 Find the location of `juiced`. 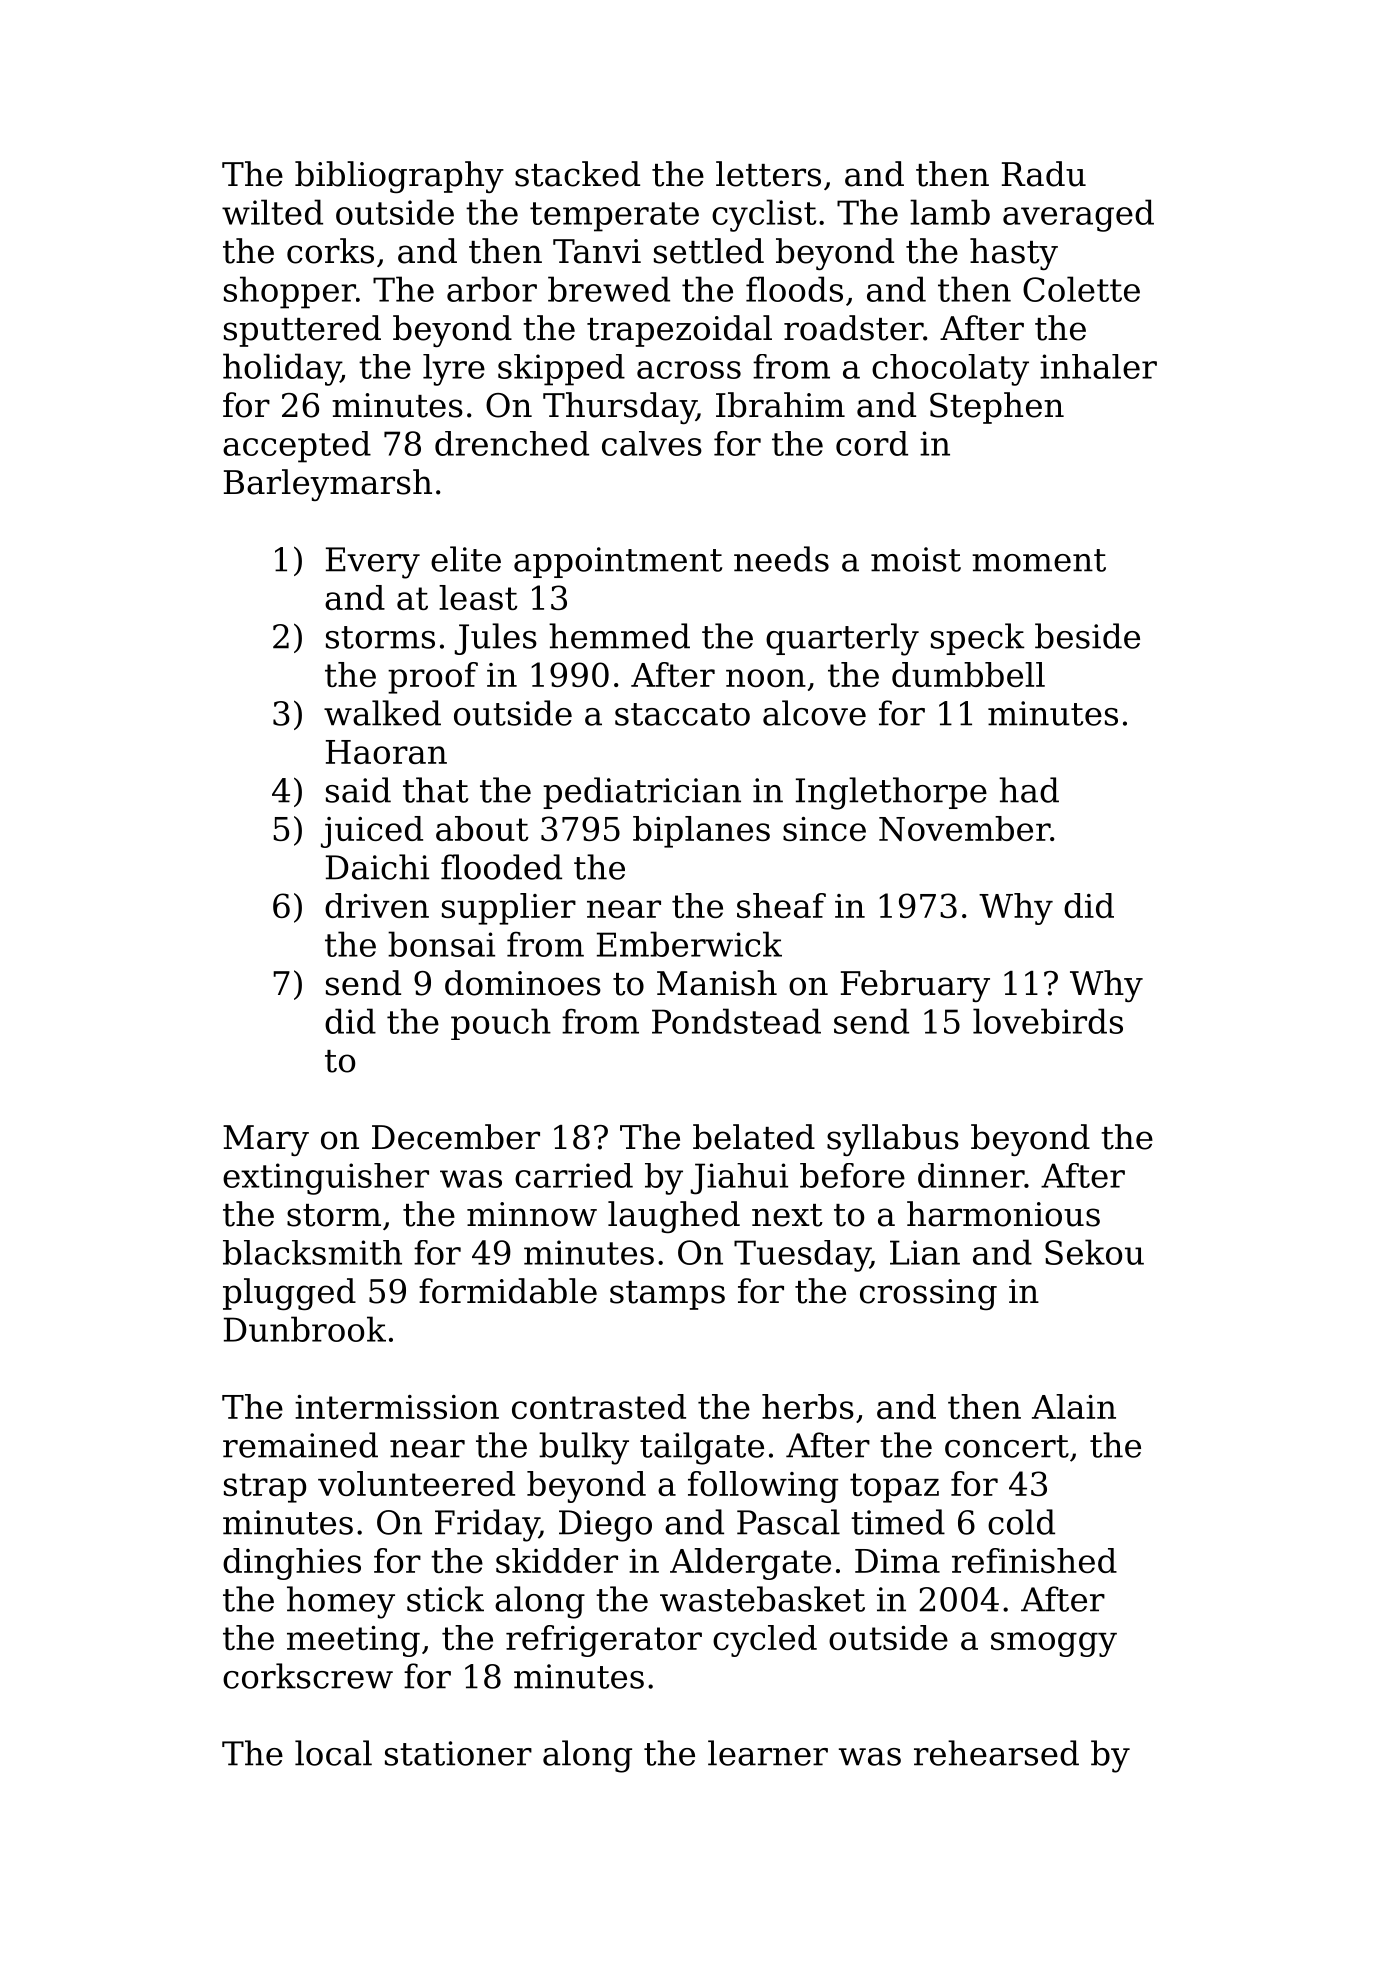

juiced is located at coordinates (372, 832).
